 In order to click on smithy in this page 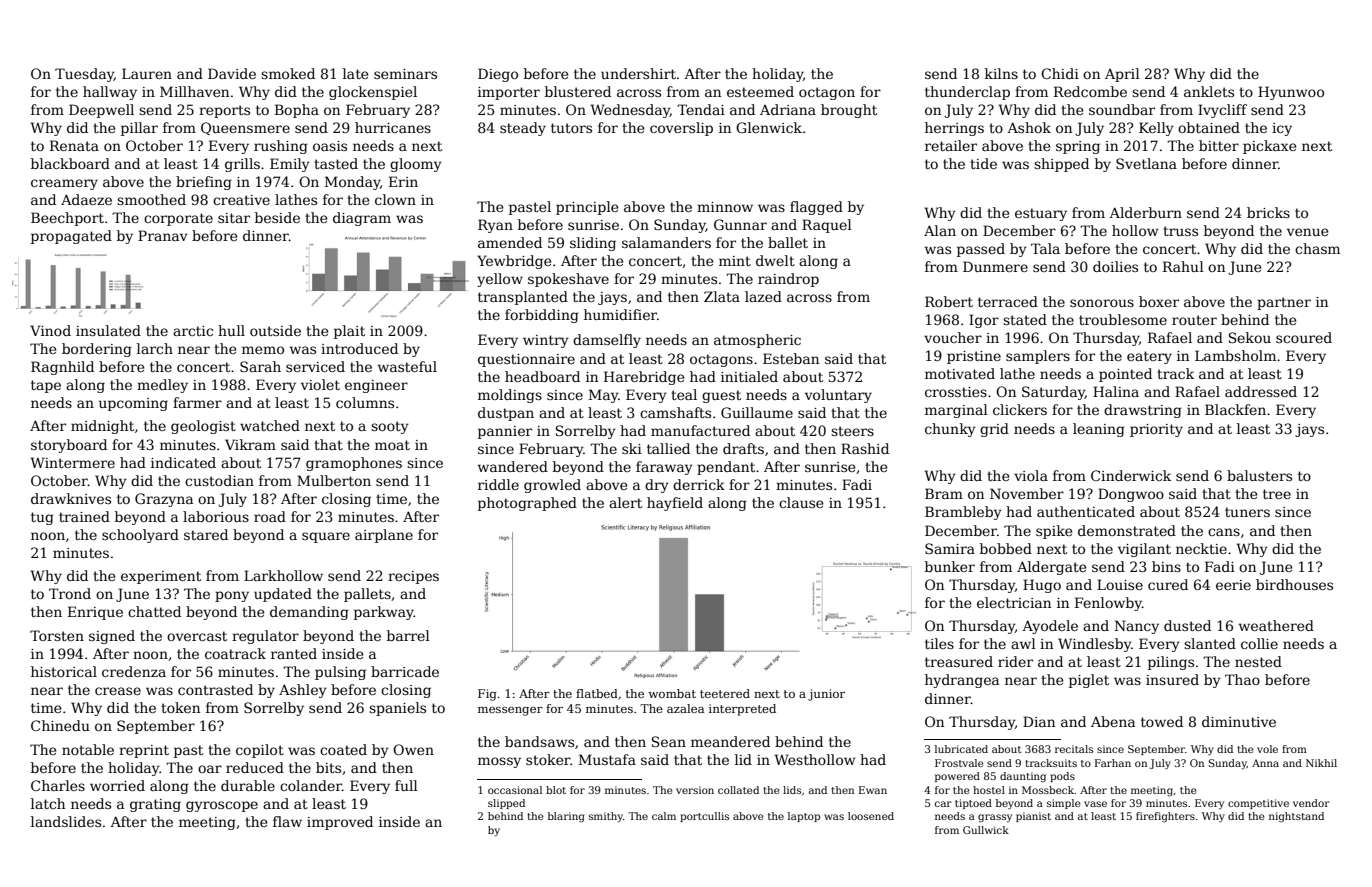, I will do `click(606, 817)`.
